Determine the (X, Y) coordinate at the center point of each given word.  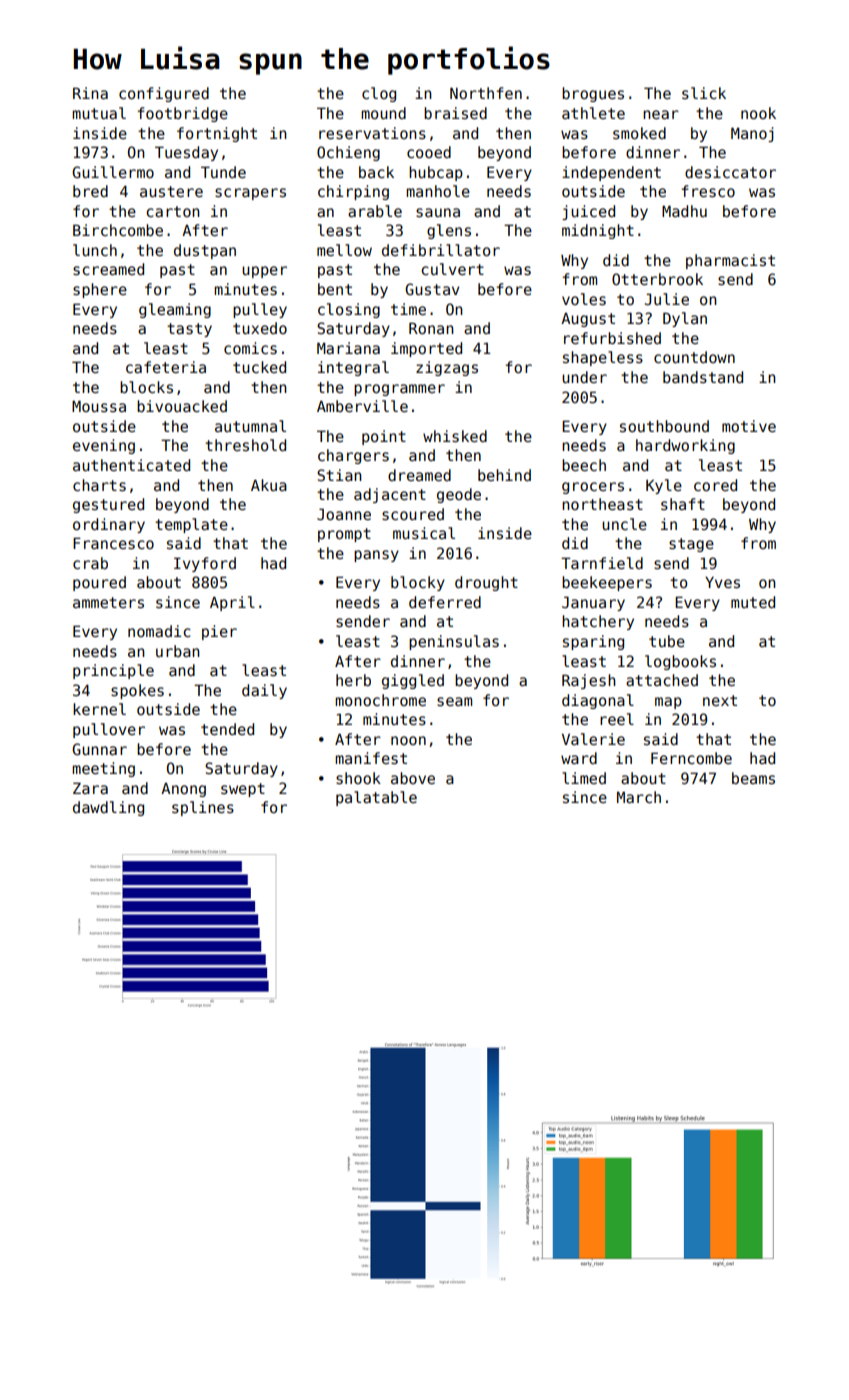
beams (753, 778)
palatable (376, 798)
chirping (353, 192)
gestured (108, 505)
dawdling (108, 808)
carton (173, 211)
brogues (593, 94)
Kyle (664, 486)
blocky (418, 583)
